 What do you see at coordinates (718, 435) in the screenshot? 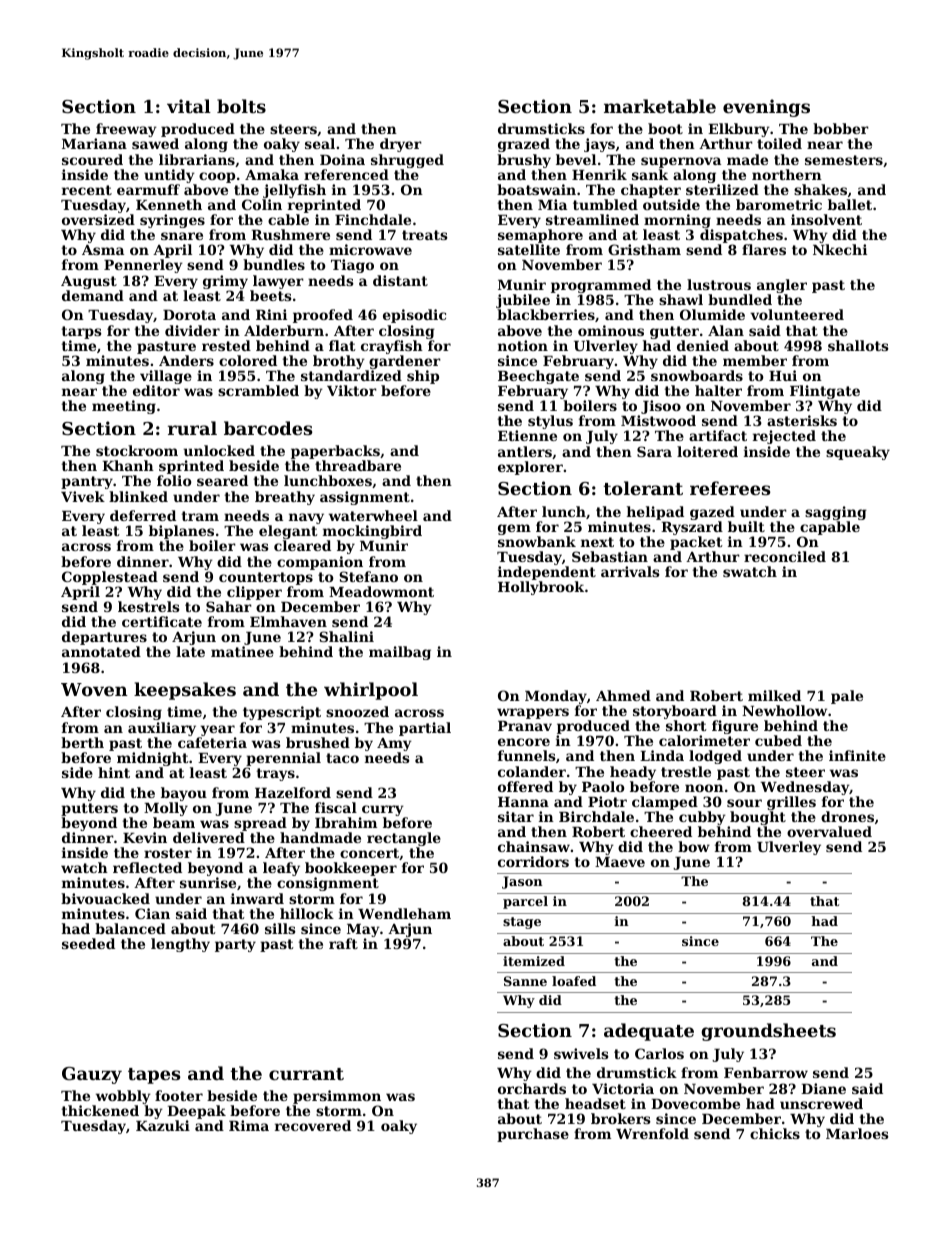
I see `artifact` at bounding box center [718, 435].
